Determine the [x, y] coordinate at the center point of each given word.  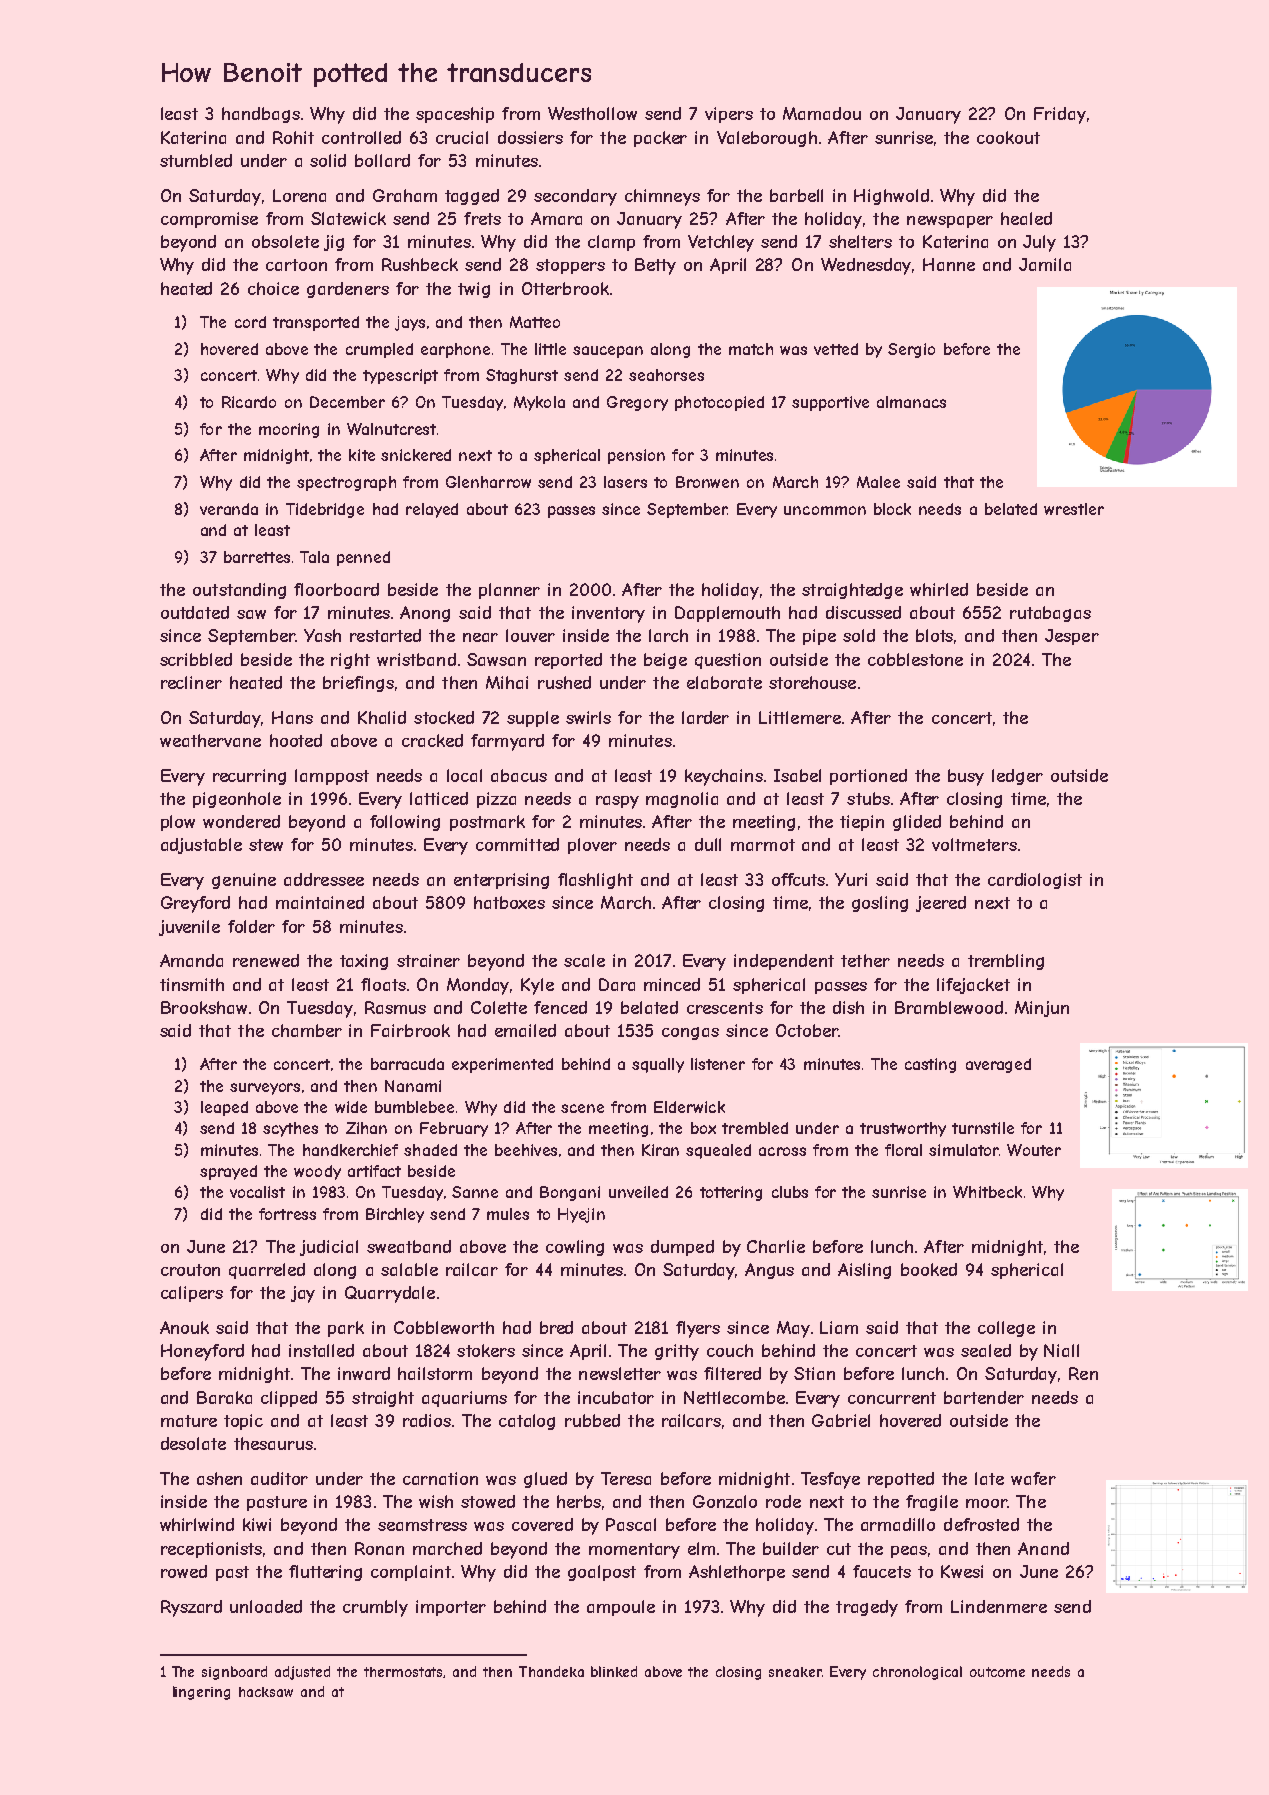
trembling [1006, 962]
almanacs [911, 402]
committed [517, 844]
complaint [411, 1573]
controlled [361, 137]
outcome [997, 1672]
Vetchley [721, 243]
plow [178, 823]
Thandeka [551, 1671]
